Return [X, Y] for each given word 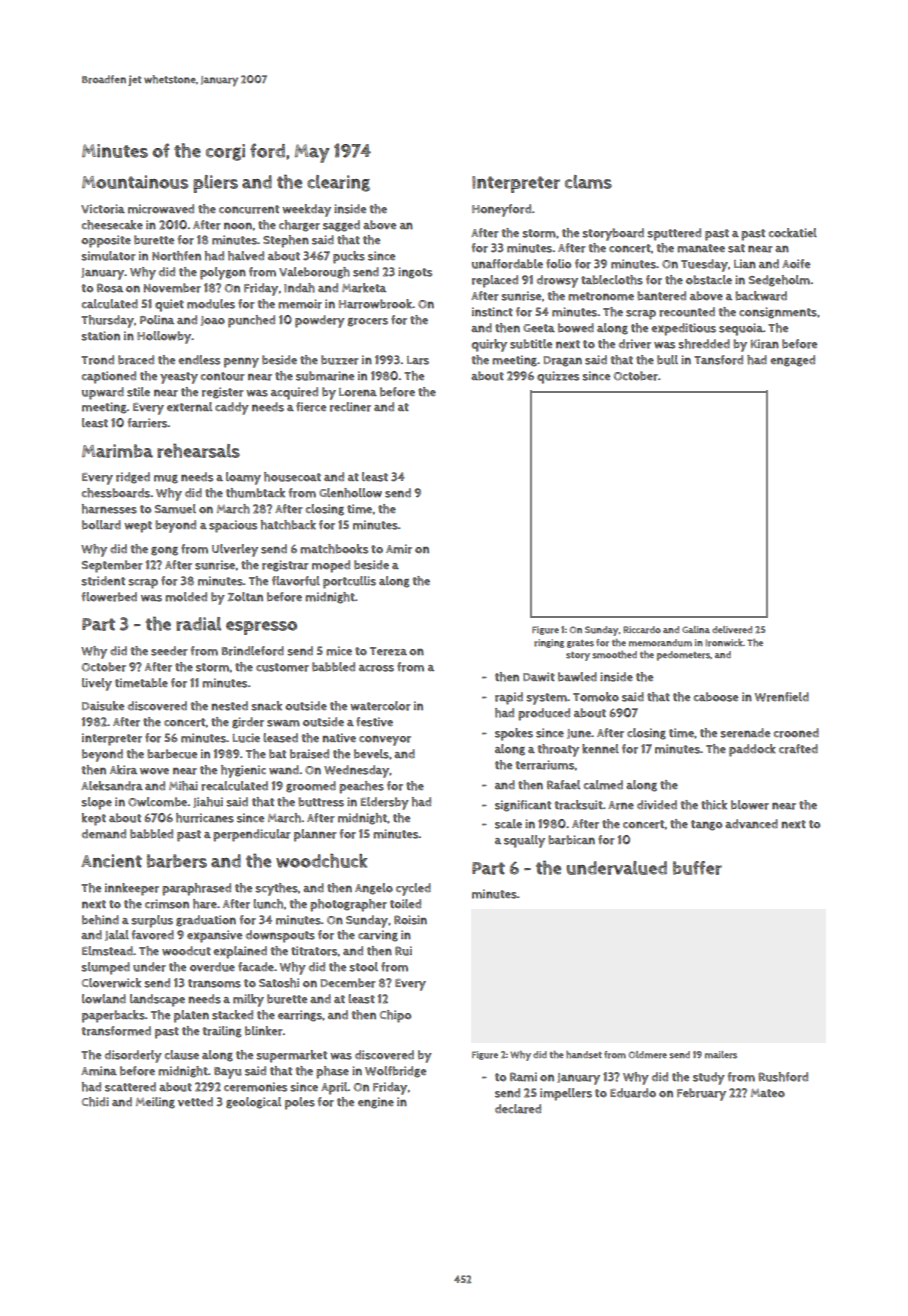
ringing [549, 643]
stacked [232, 1015]
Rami [523, 1077]
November [172, 288]
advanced [751, 823]
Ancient [111, 861]
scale [508, 824]
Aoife [796, 264]
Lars [418, 360]
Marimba [117, 451]
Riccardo [642, 630]
